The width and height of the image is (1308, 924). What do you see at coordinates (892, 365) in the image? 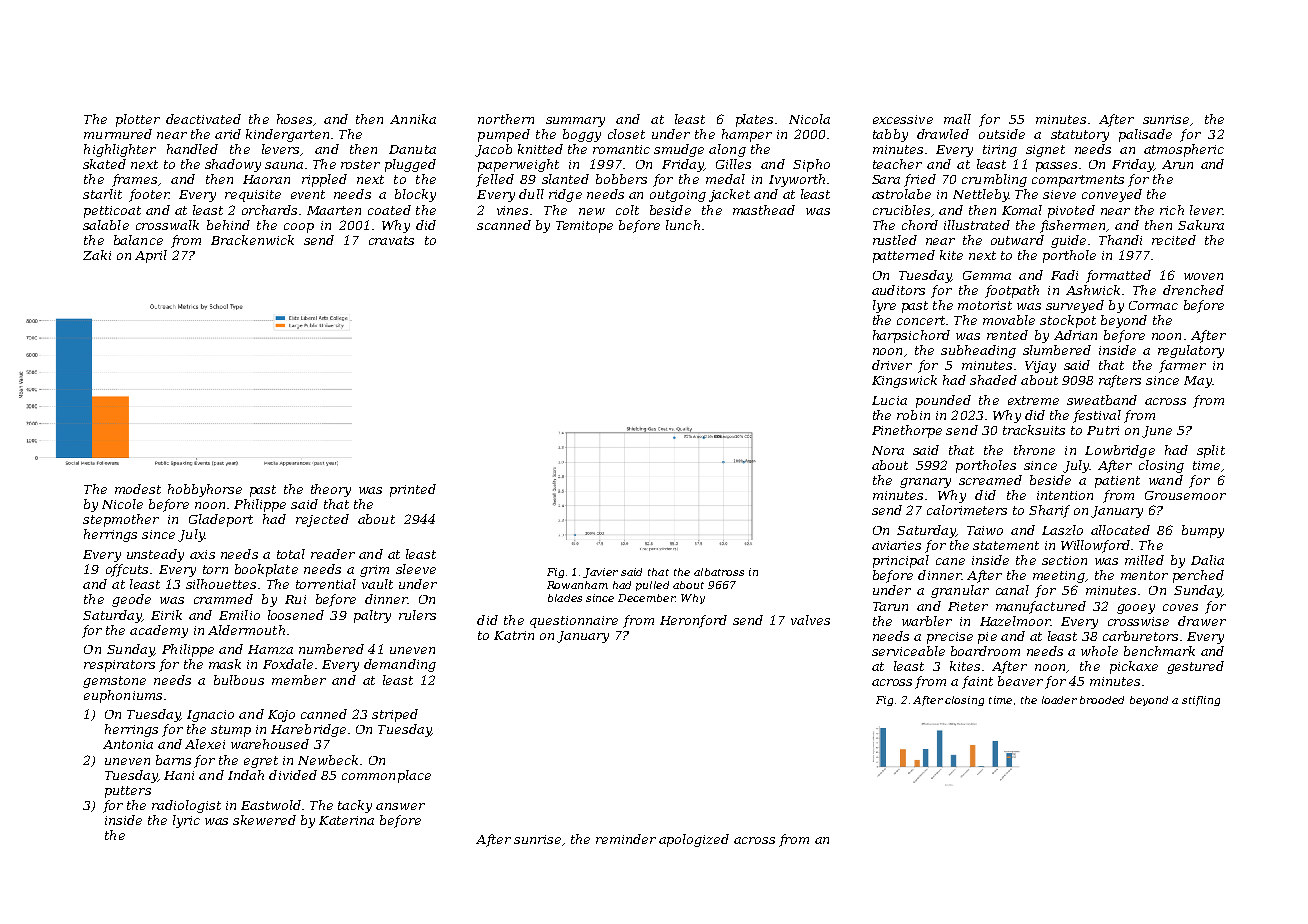
I see `driver` at bounding box center [892, 365].
